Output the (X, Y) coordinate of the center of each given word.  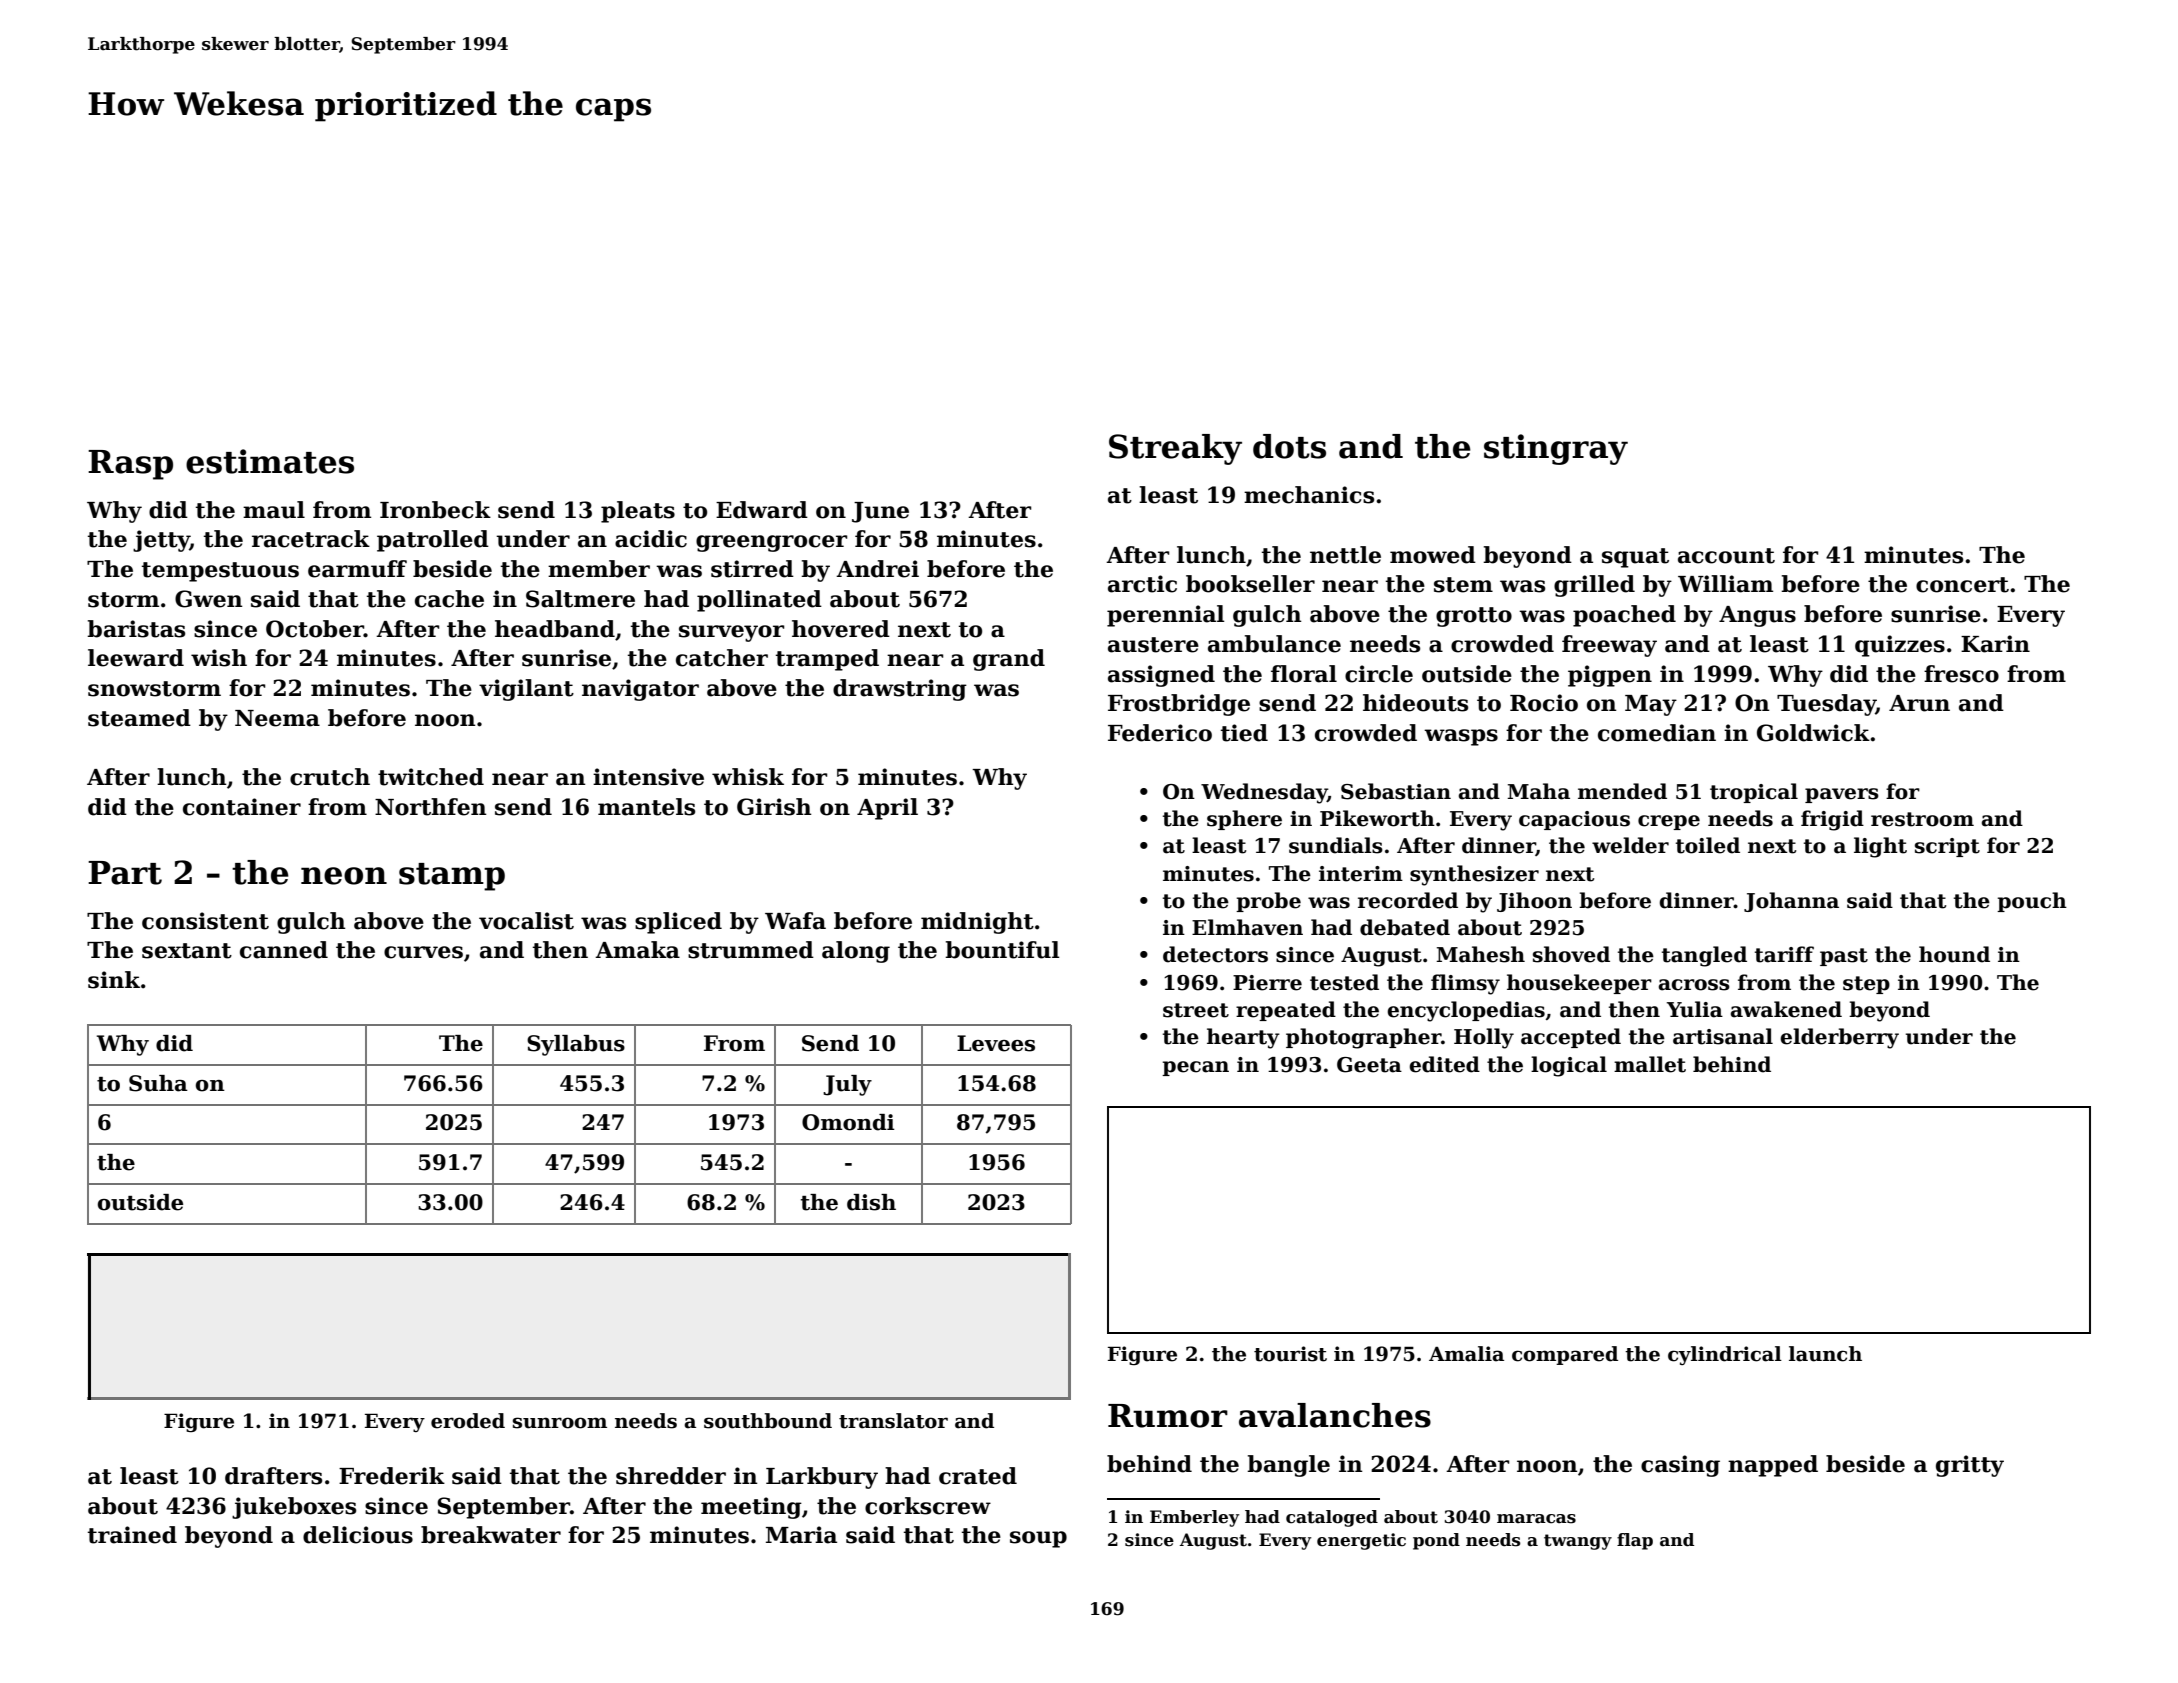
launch (1825, 1354)
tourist (1290, 1354)
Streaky (1175, 449)
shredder (671, 1476)
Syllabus (576, 1045)
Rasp (130, 465)
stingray (1556, 449)
